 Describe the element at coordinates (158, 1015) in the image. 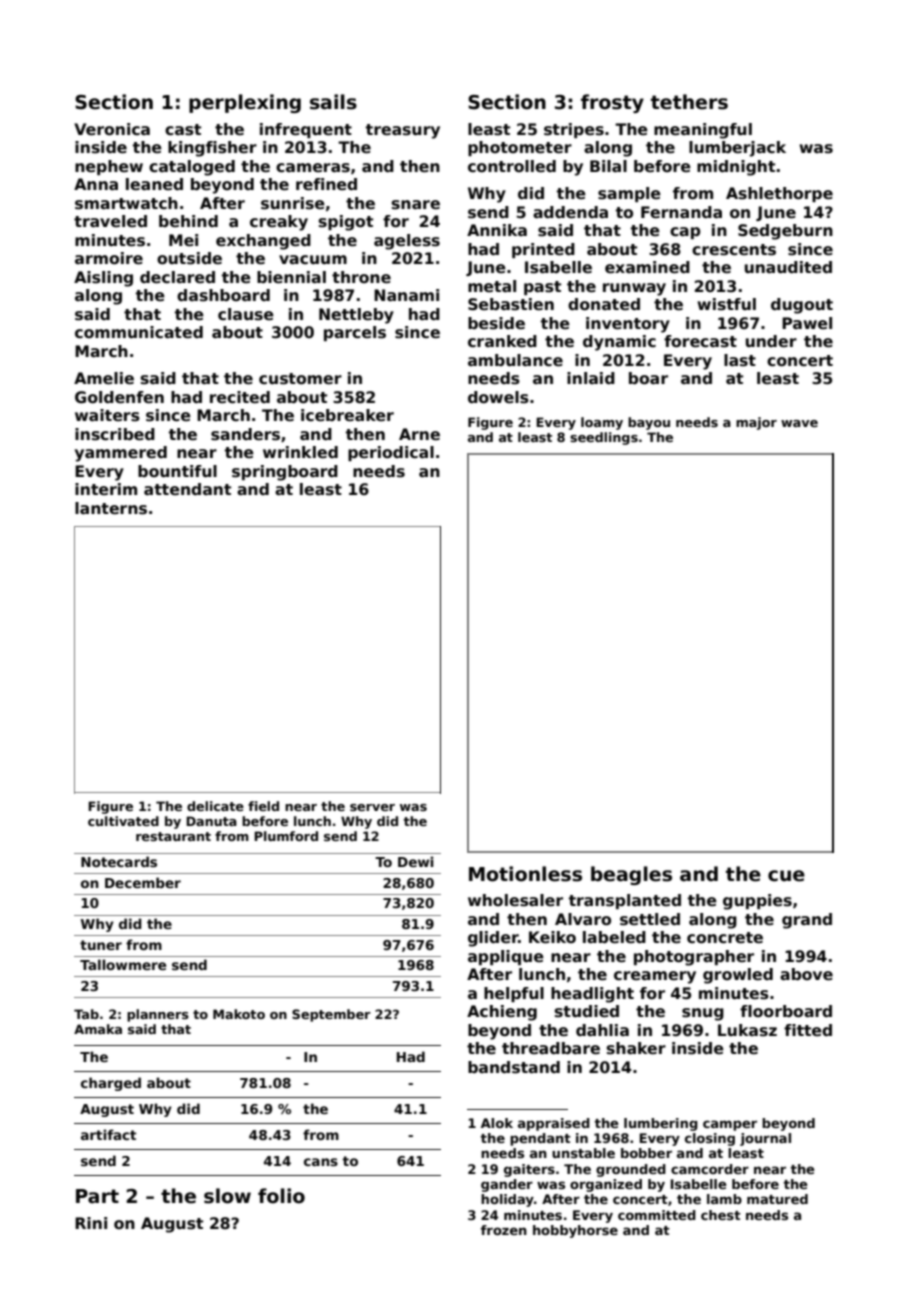

I see `planners` at that location.
